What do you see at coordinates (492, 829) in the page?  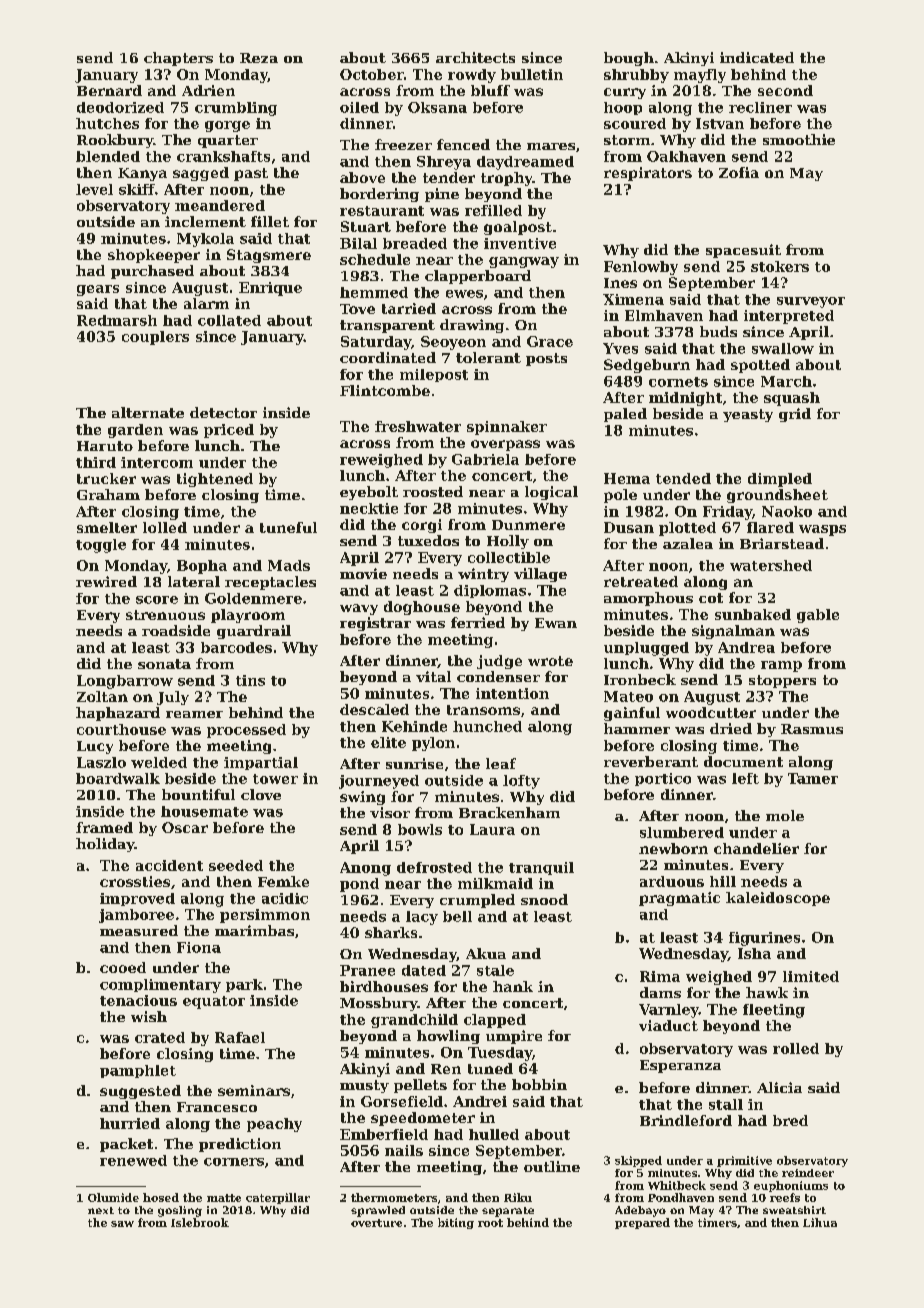 I see `Laura` at bounding box center [492, 829].
